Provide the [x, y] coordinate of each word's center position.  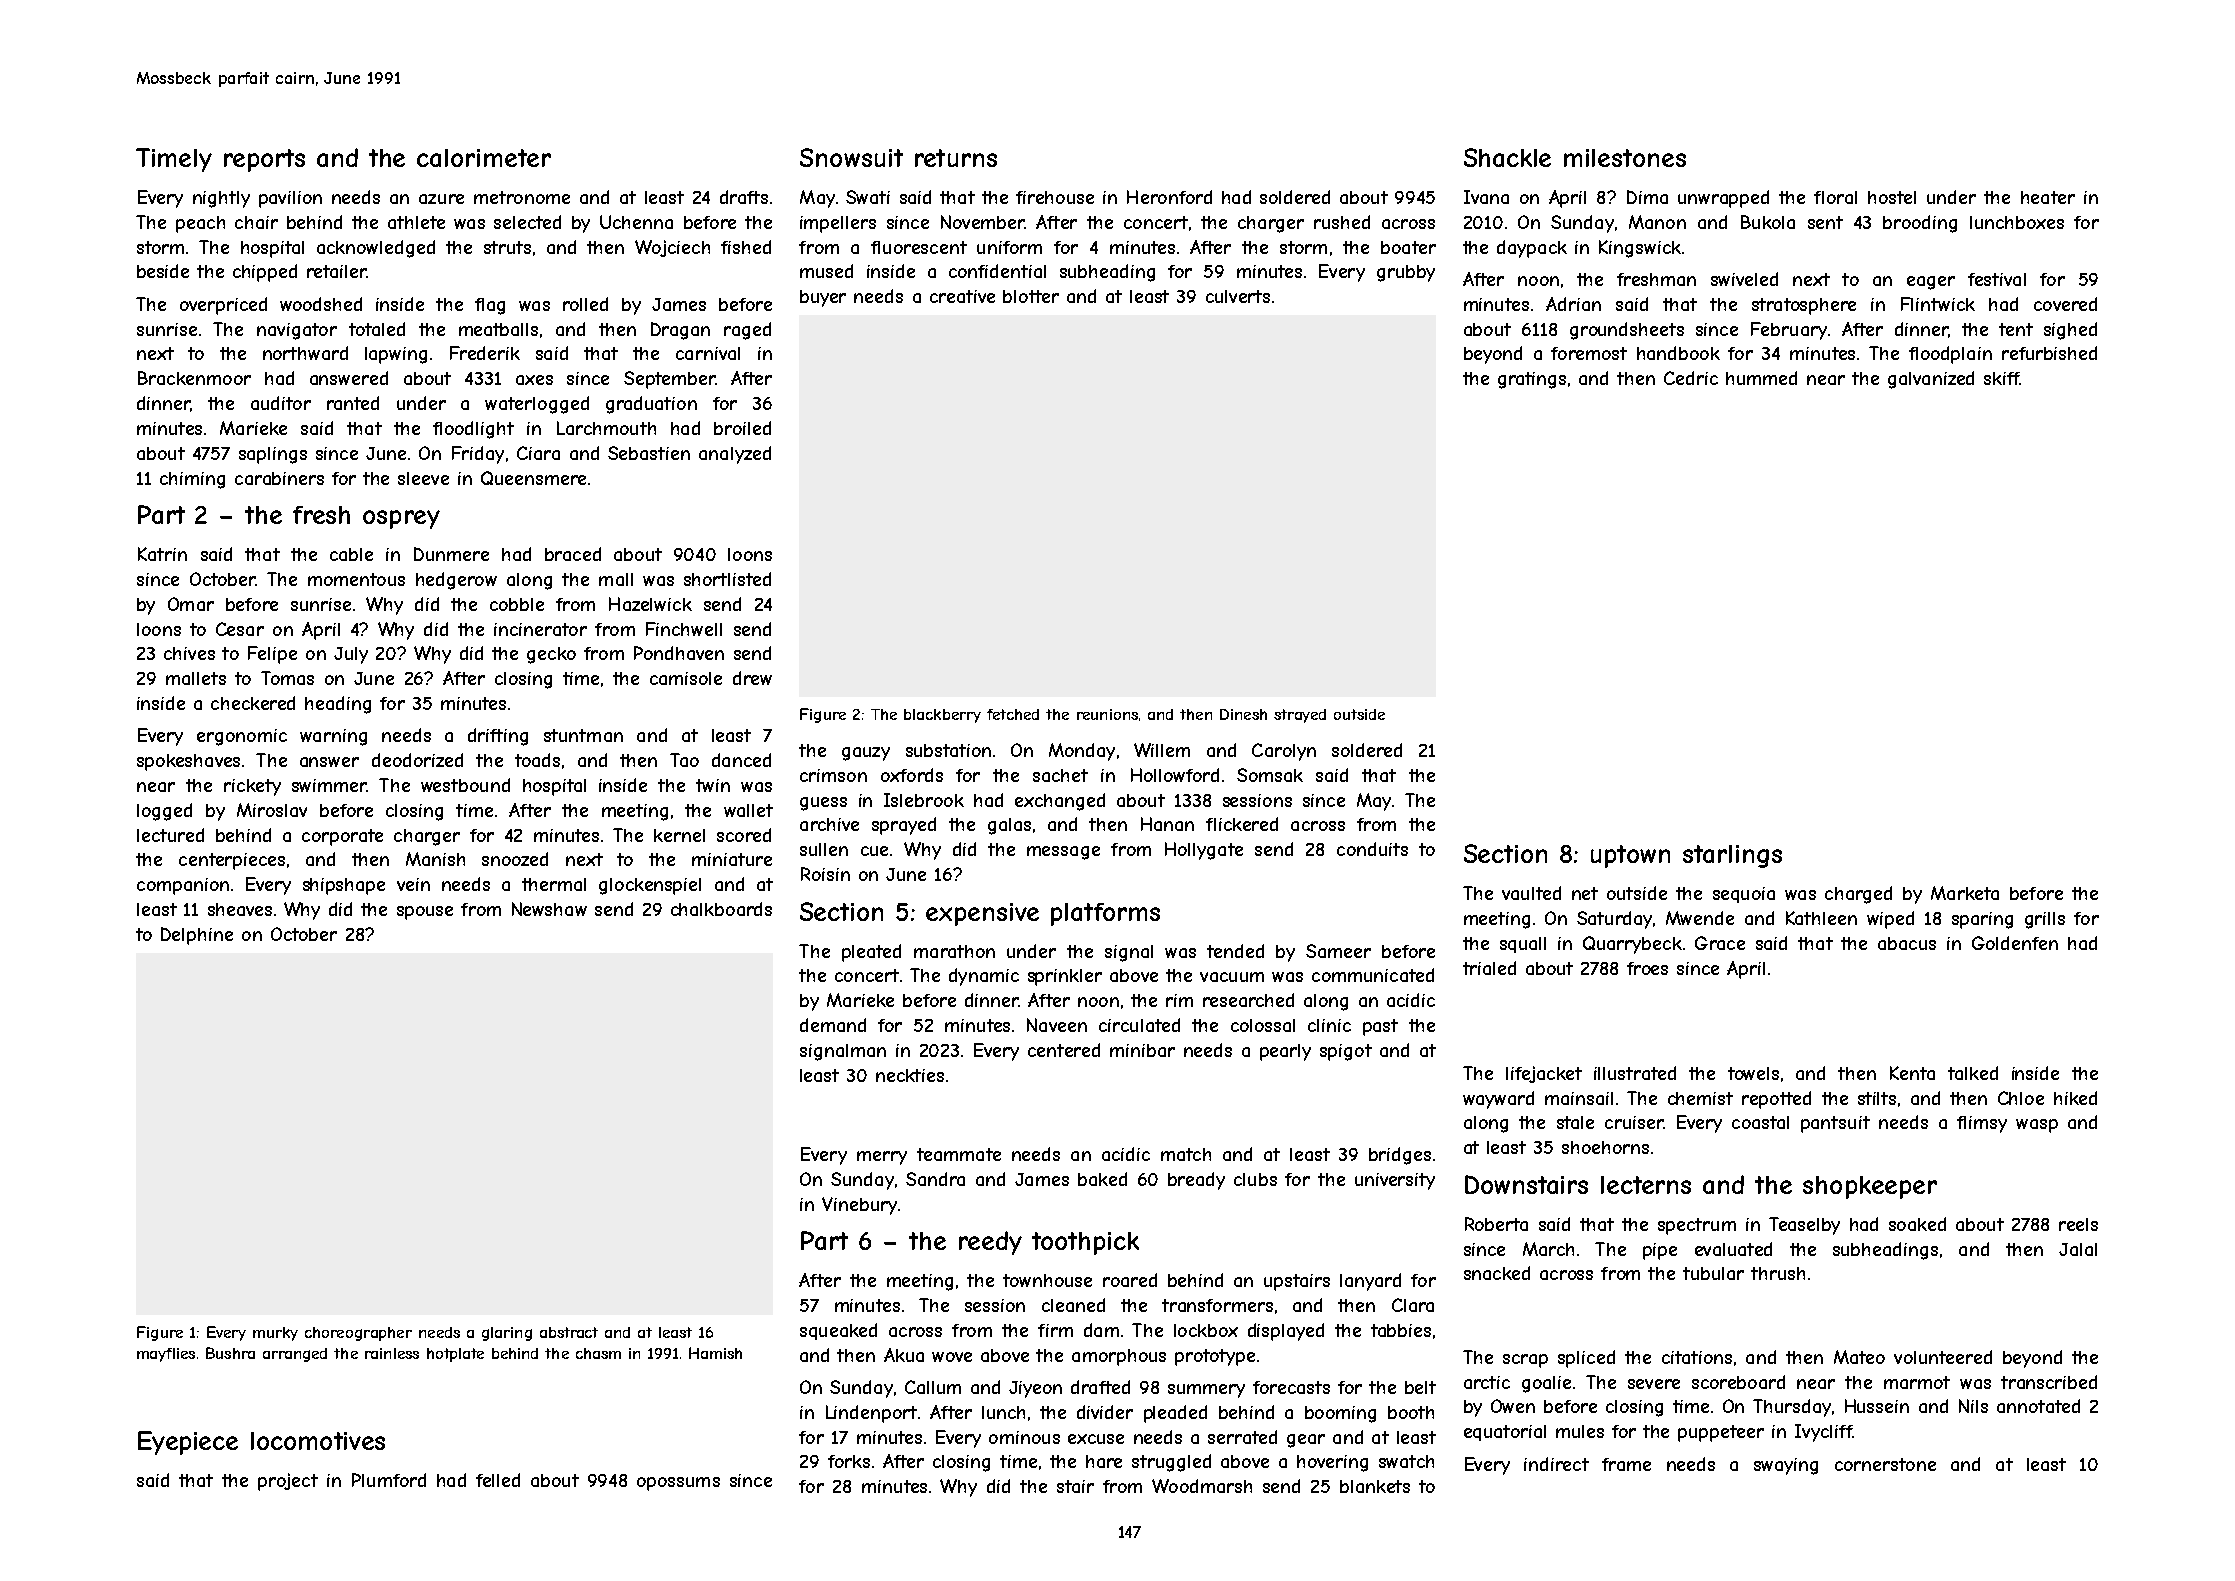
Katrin [162, 554]
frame [1626, 1464]
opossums [678, 1484]
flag [490, 306]
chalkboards [721, 909]
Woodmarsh [1202, 1486]
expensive [982, 914]
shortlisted [727, 579]
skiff [2001, 378]
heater [2048, 197]
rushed [1342, 222]
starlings [1732, 856]
